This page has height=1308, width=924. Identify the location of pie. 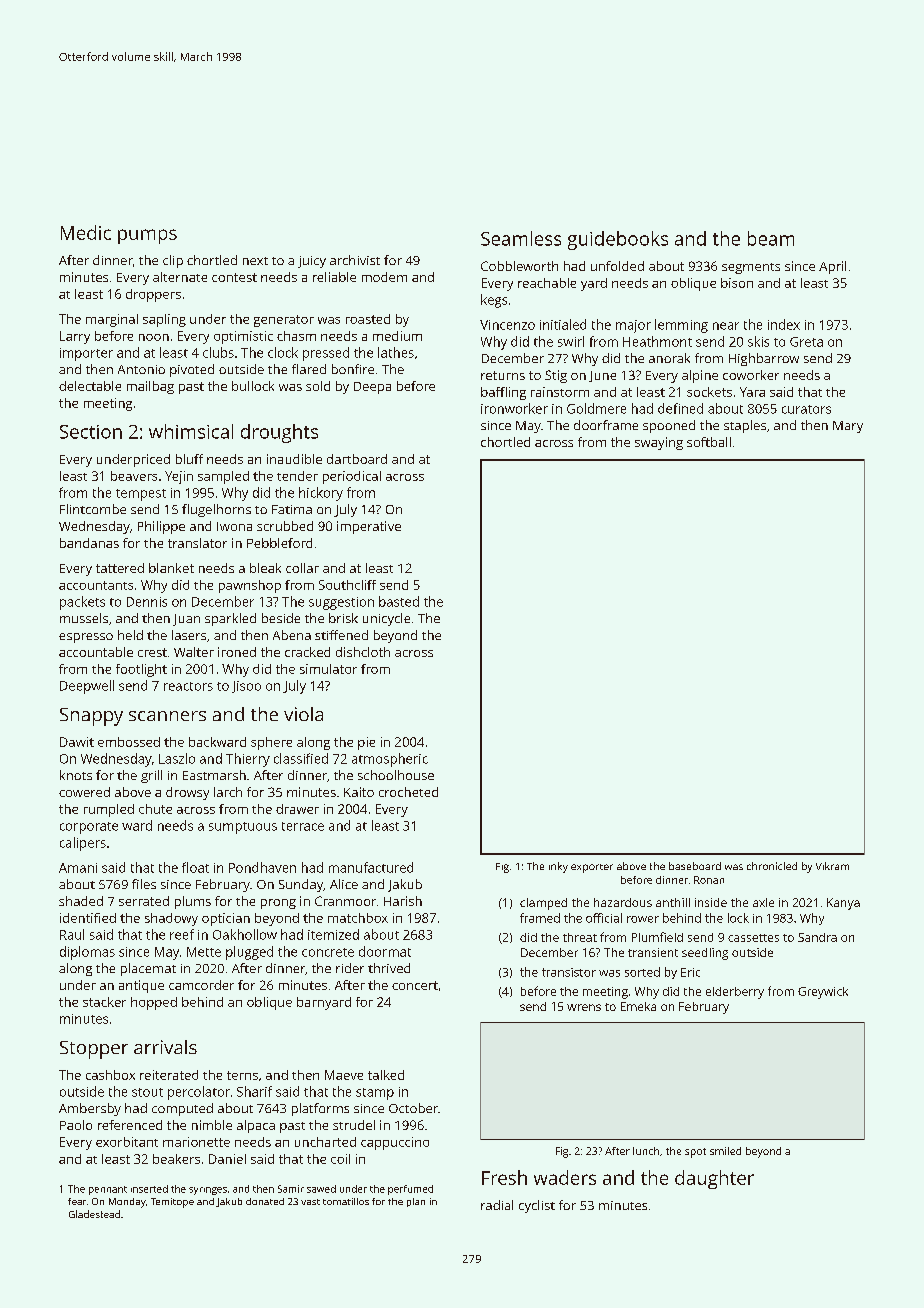
(366, 743).
